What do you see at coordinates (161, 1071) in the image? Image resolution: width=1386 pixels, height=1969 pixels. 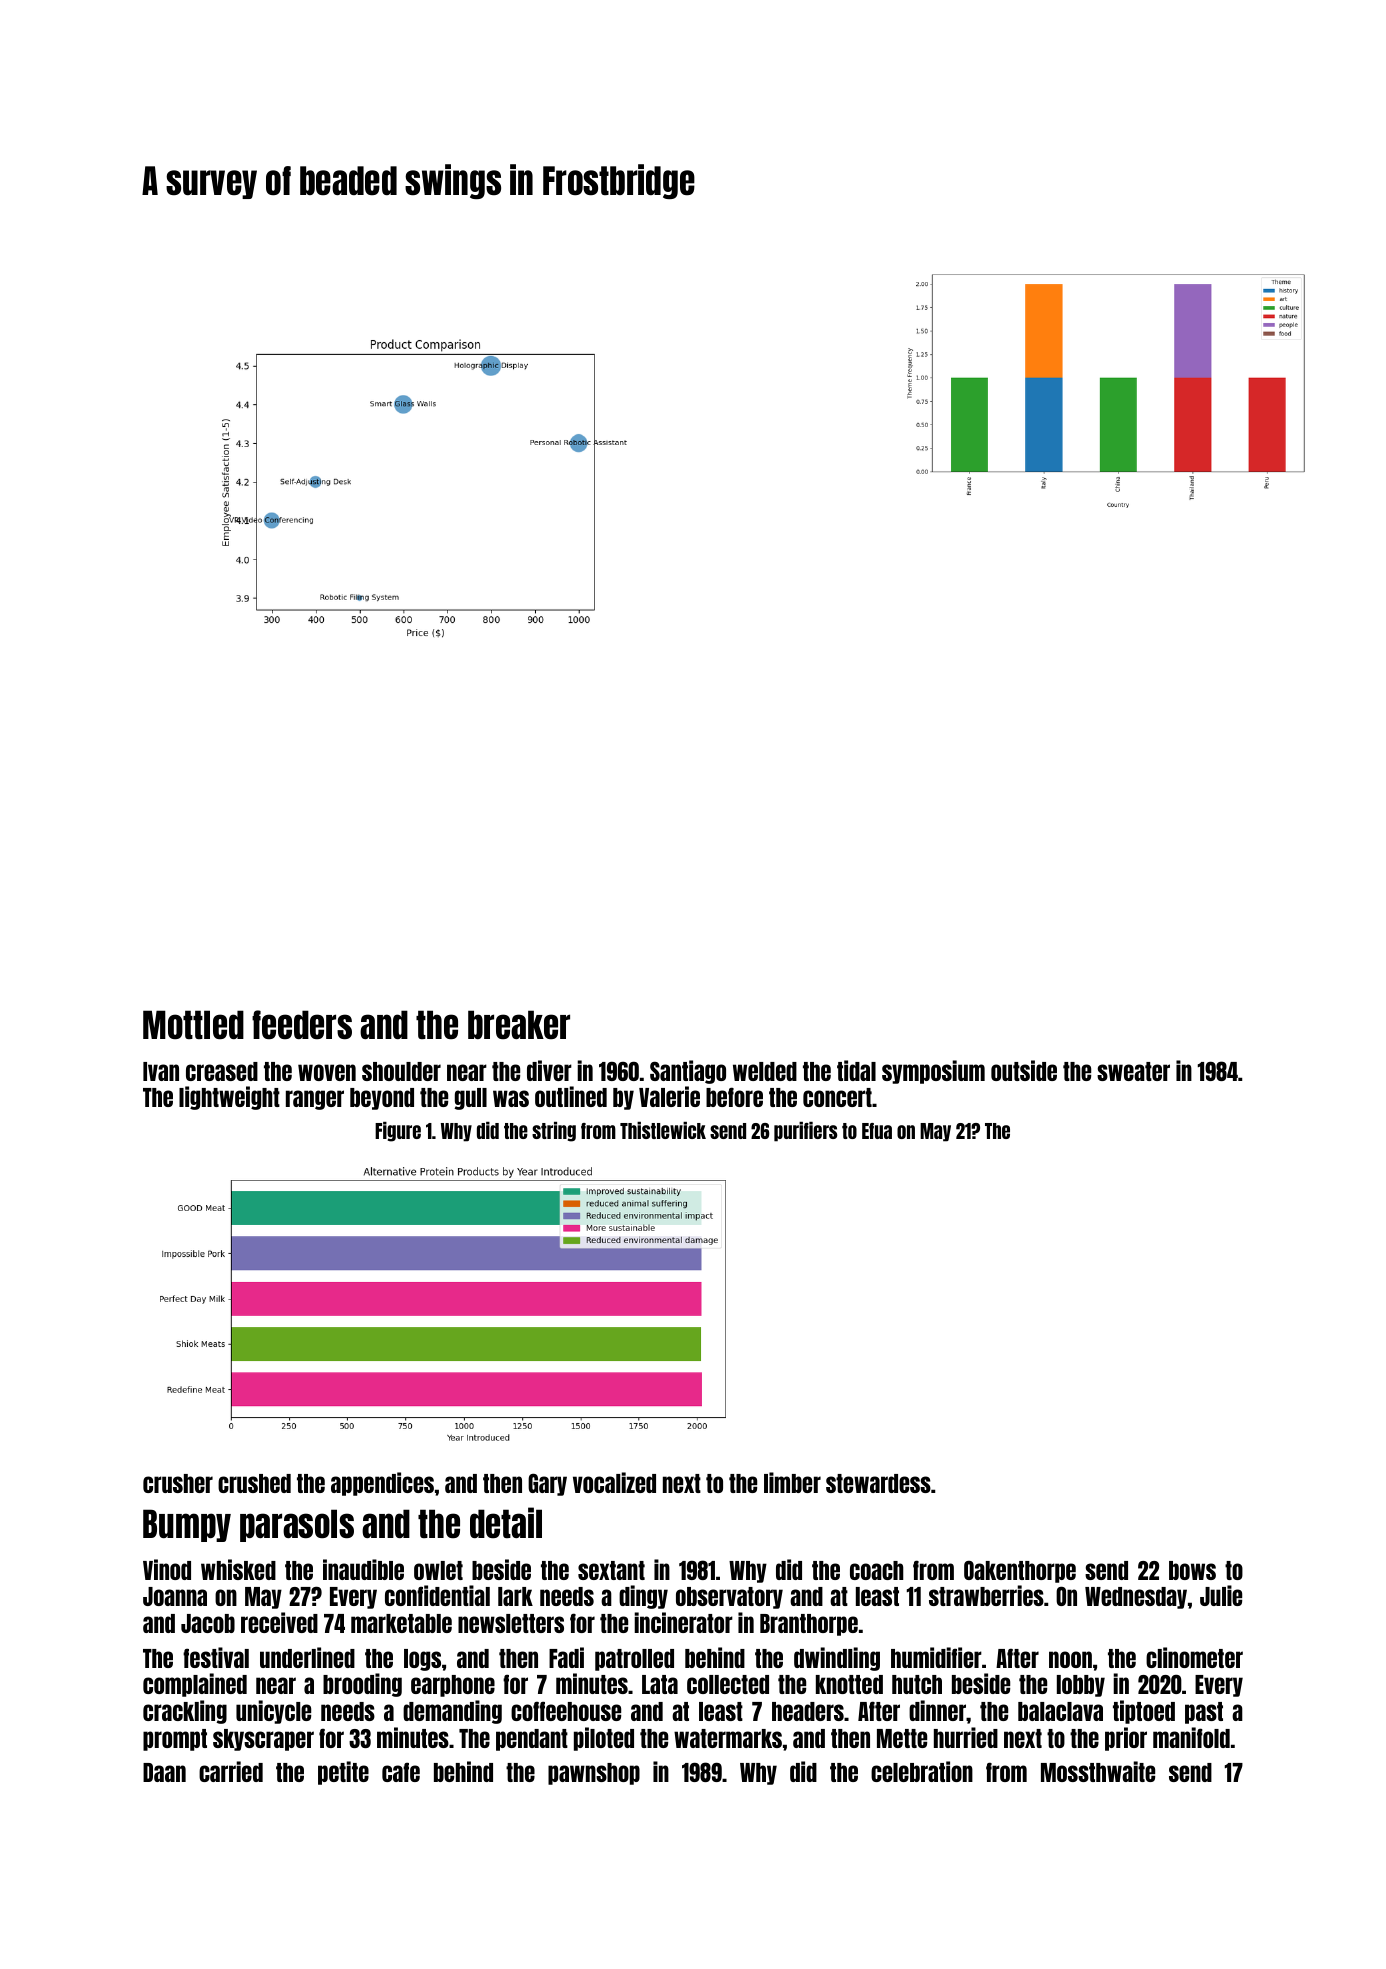 I see `Ivan` at bounding box center [161, 1071].
